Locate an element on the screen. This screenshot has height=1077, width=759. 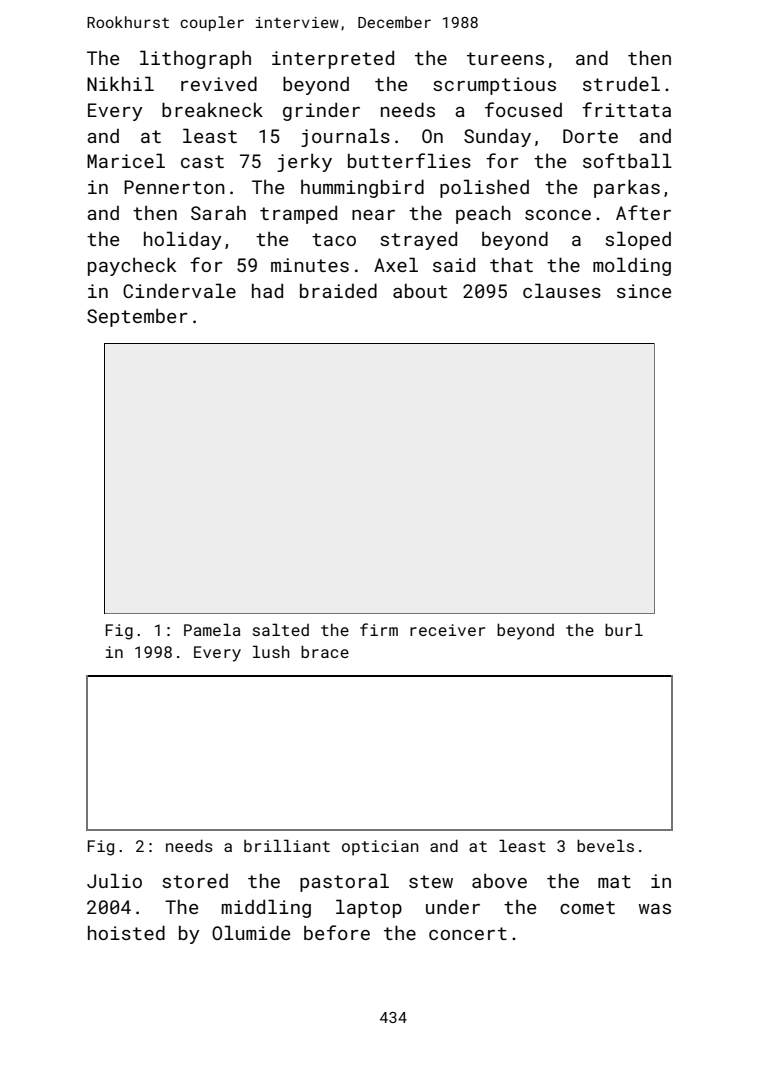
Pamela is located at coordinates (212, 629).
